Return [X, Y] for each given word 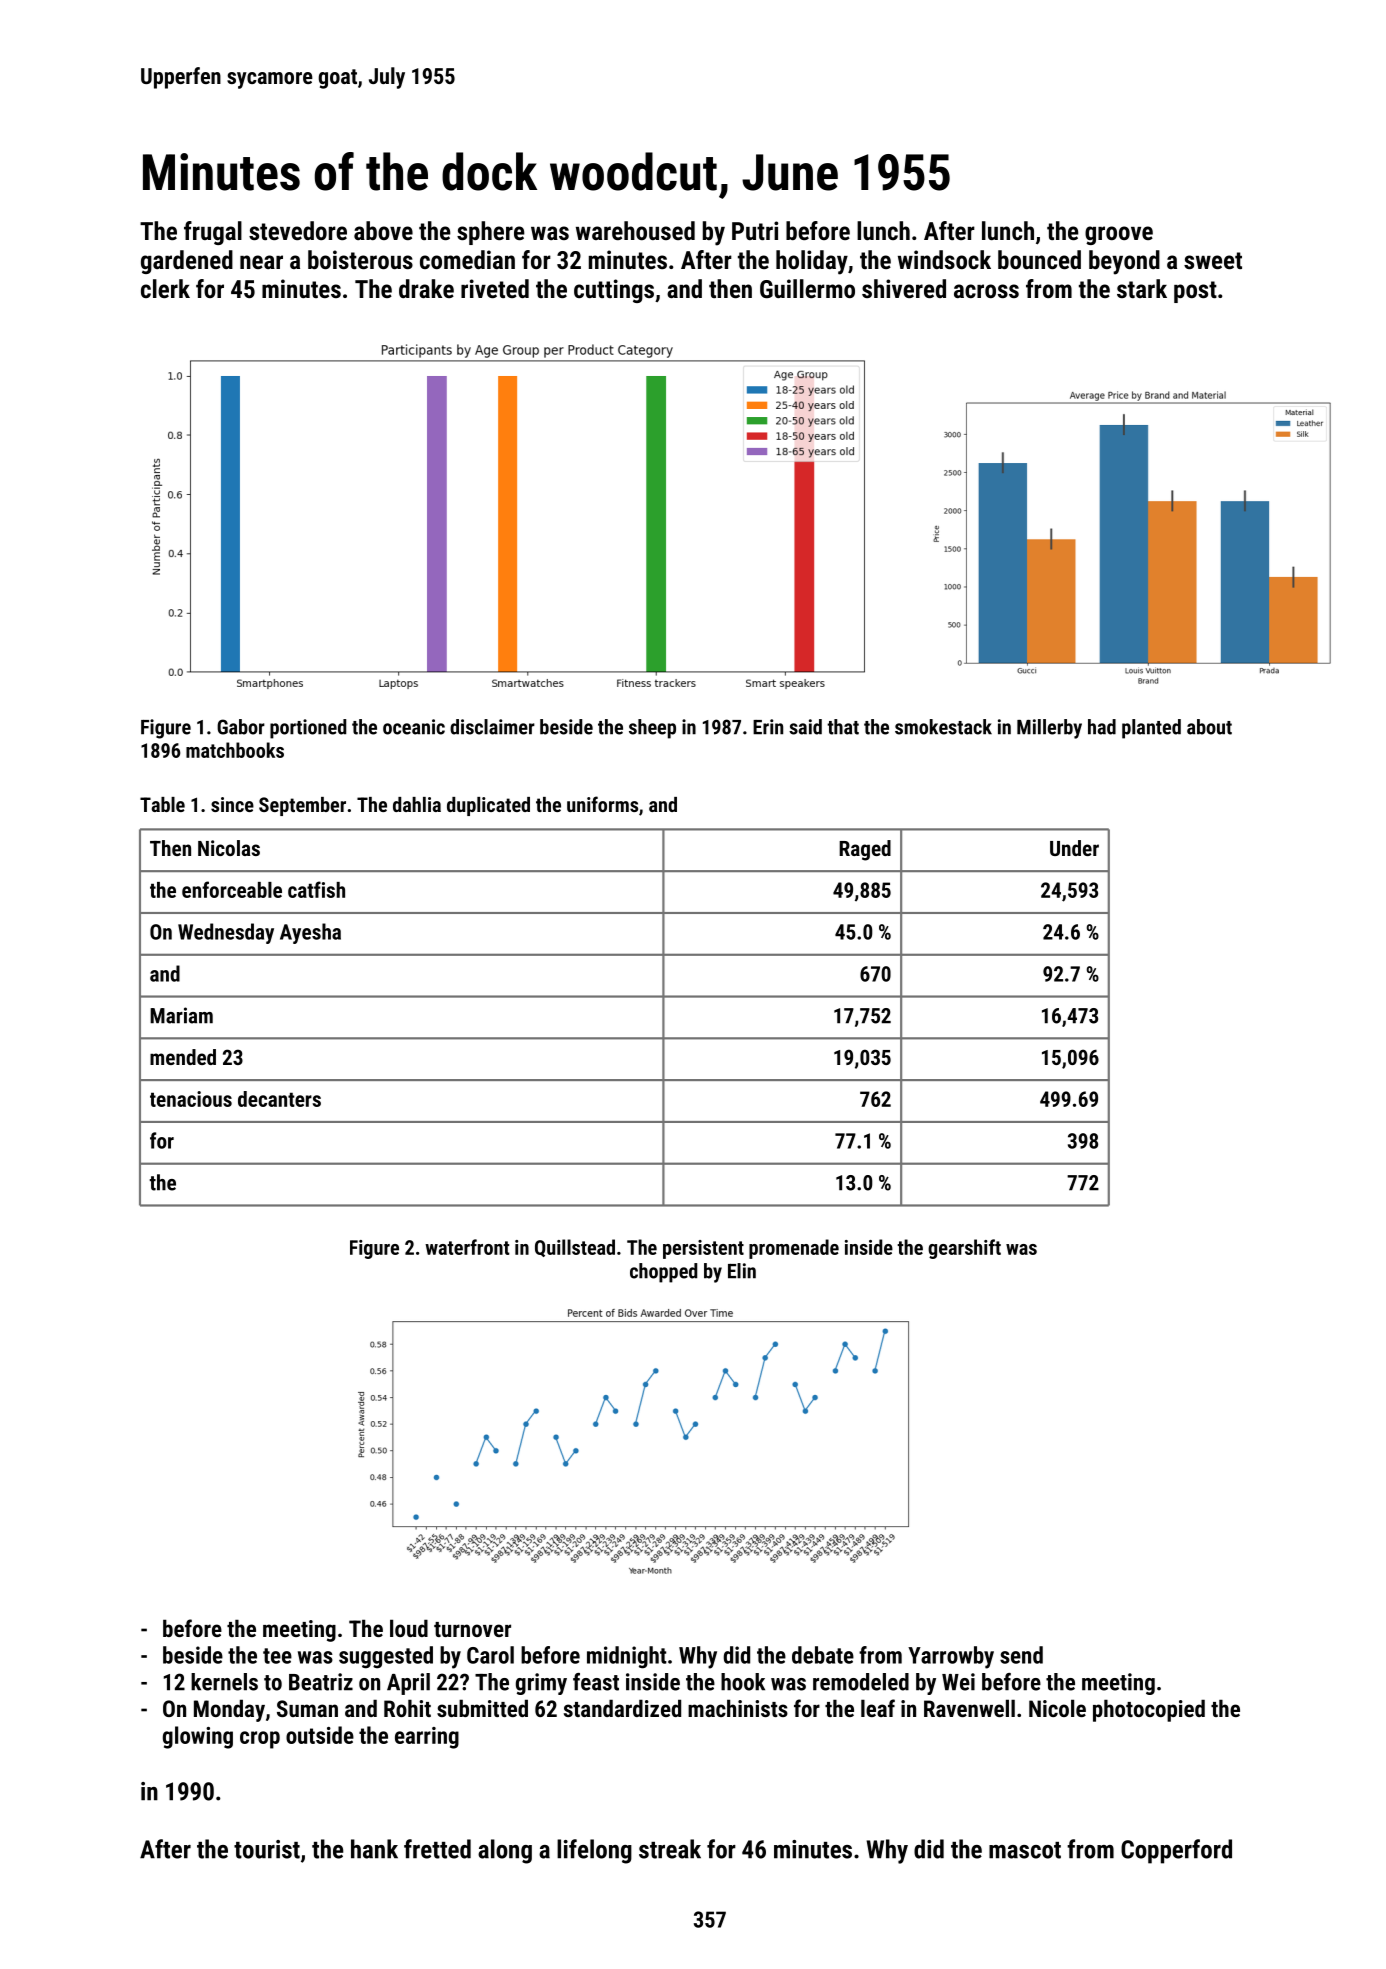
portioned [308, 729]
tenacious [191, 1099]
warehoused [635, 230]
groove [1119, 235]
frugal [213, 233]
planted [1151, 729]
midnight [627, 1657]
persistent [703, 1249]
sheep [652, 729]
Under [1074, 848]
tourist [267, 1849]
